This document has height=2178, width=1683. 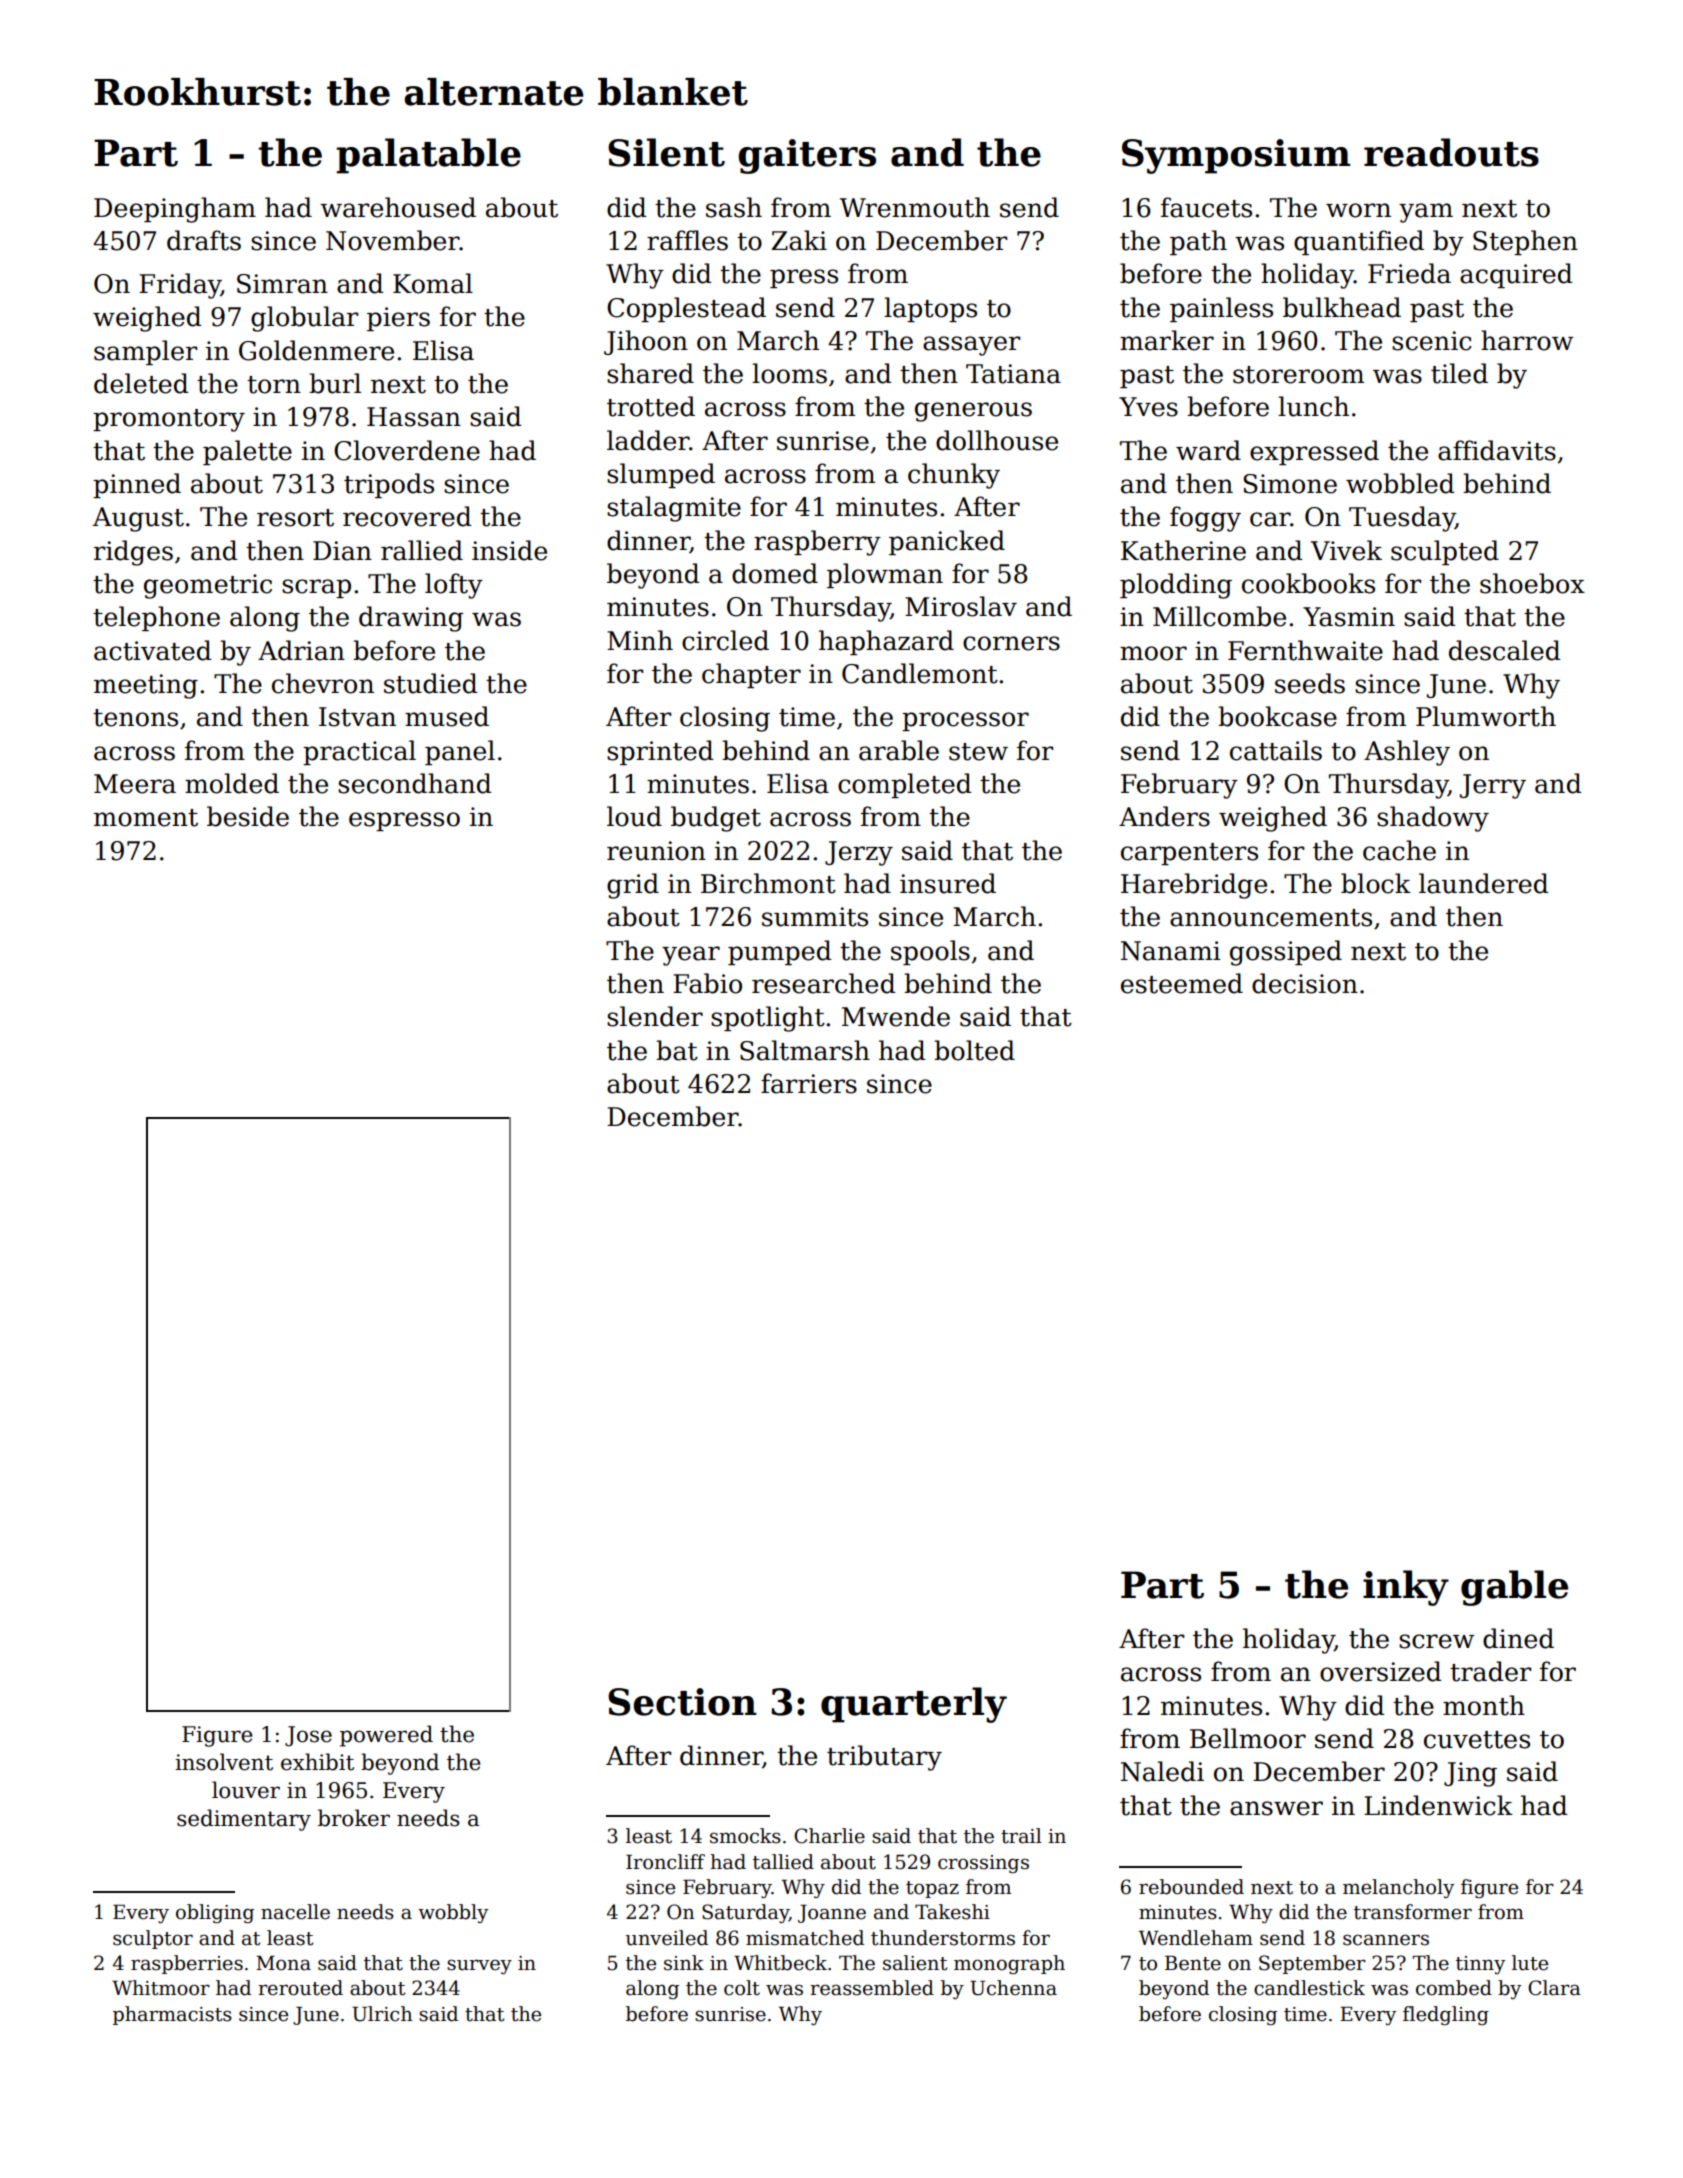 I want to click on Section, so click(x=682, y=1702).
